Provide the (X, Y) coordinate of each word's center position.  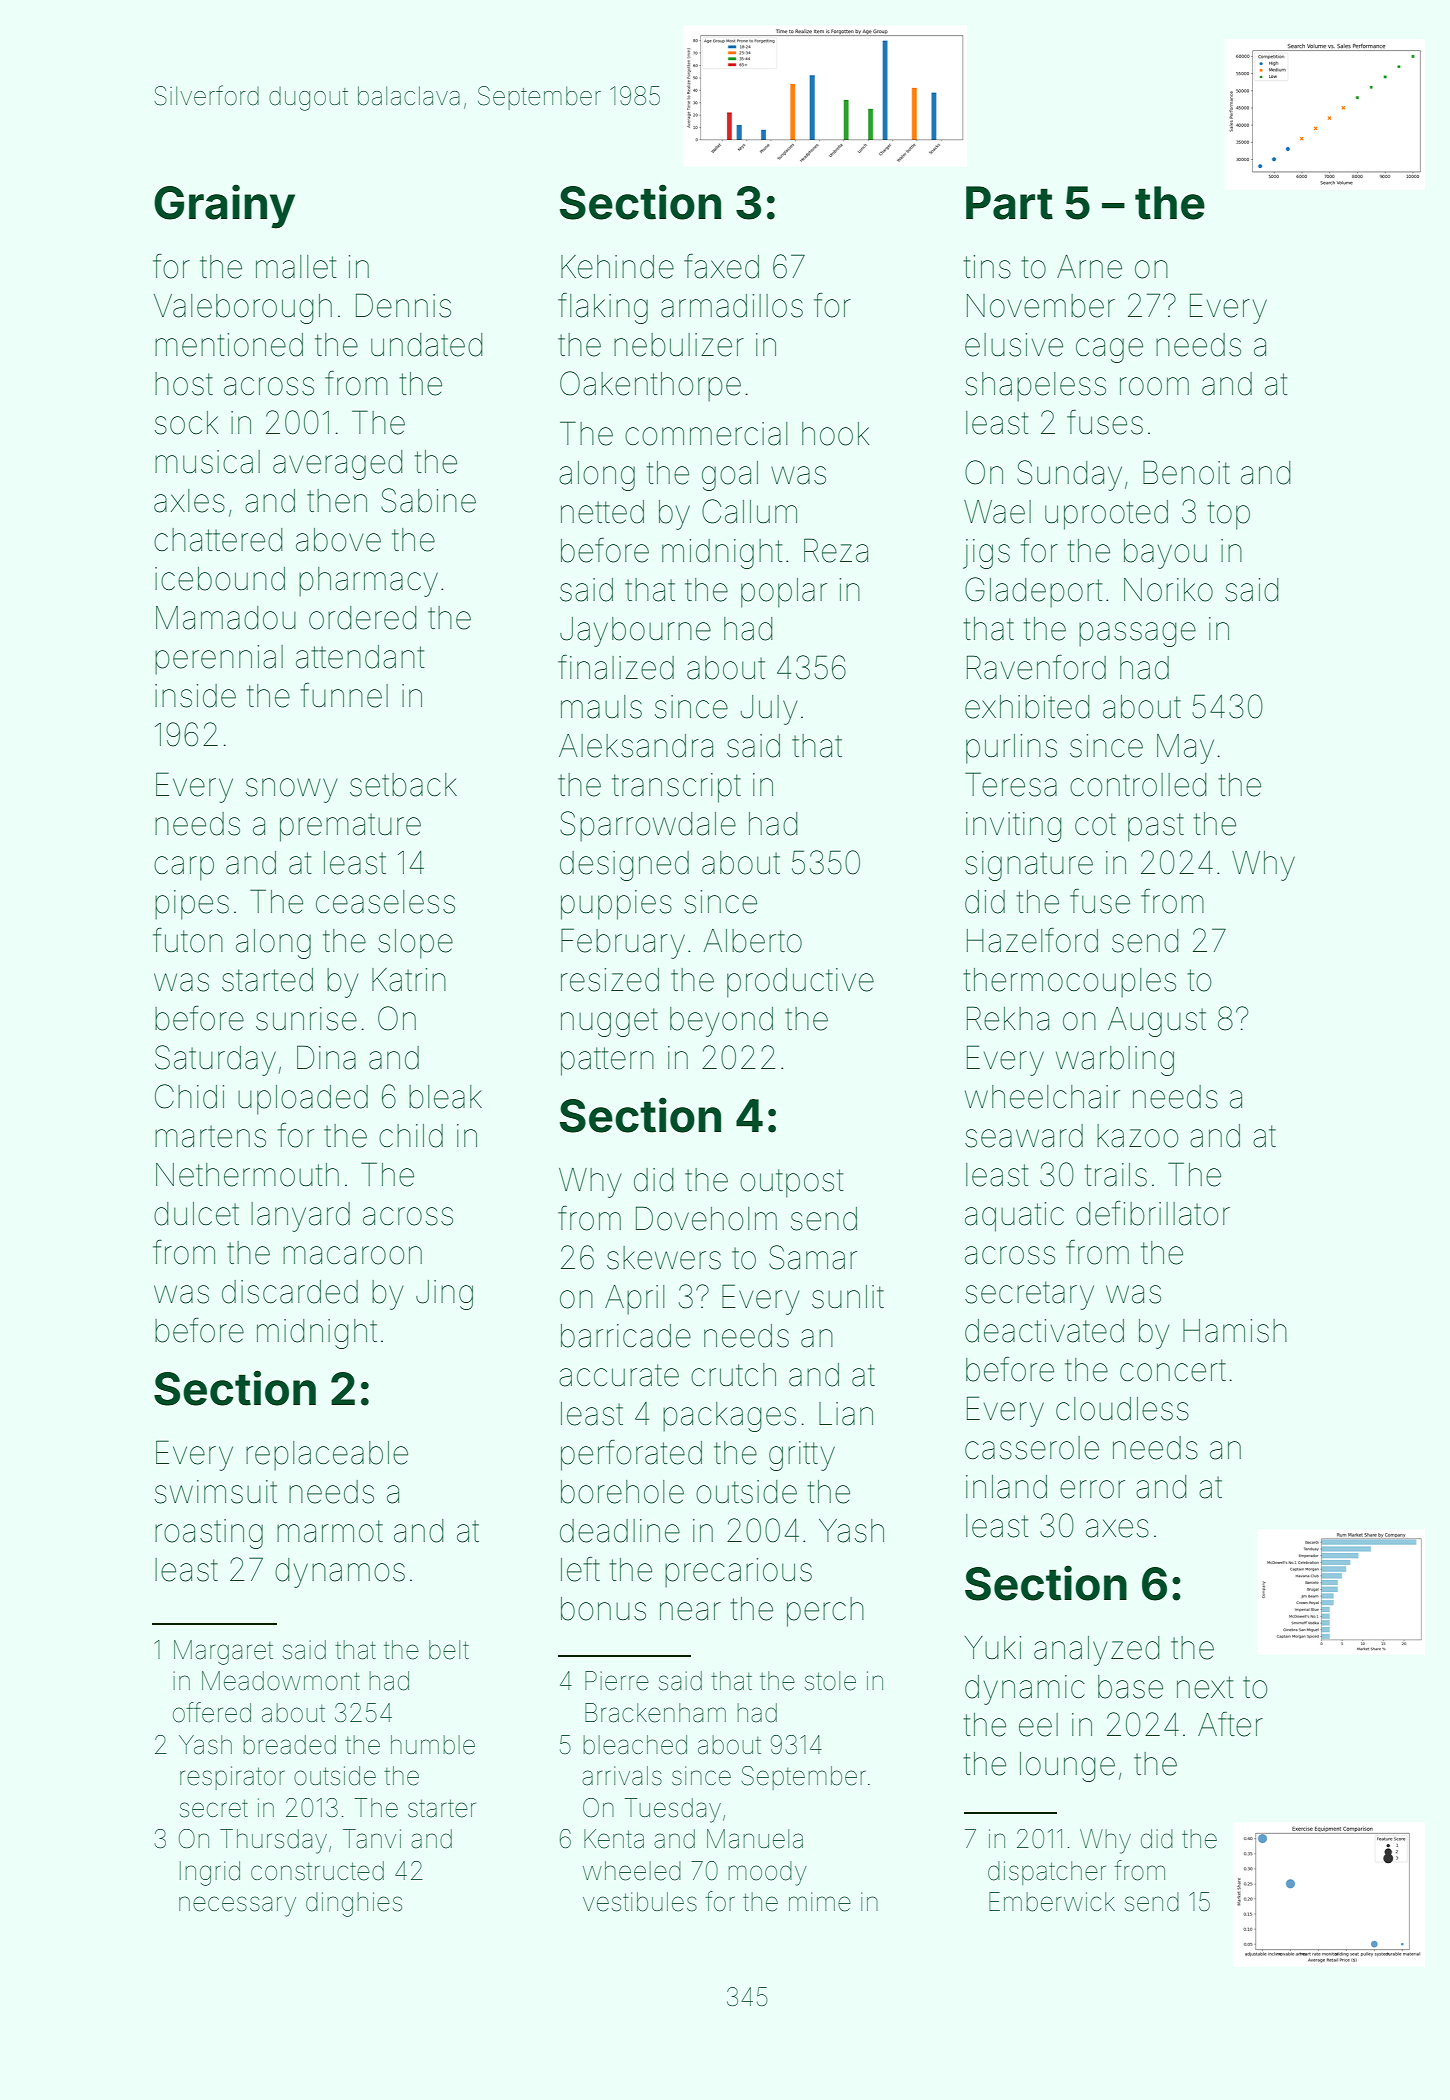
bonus (603, 1609)
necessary (237, 1906)
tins (987, 267)
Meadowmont (281, 1681)
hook (835, 434)
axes (1117, 1528)
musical (207, 462)
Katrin (409, 980)
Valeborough (243, 309)
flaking (603, 308)
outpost (792, 1183)
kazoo (1137, 1136)
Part (1009, 203)
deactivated (1044, 1331)
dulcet (196, 1214)
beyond (721, 1022)
